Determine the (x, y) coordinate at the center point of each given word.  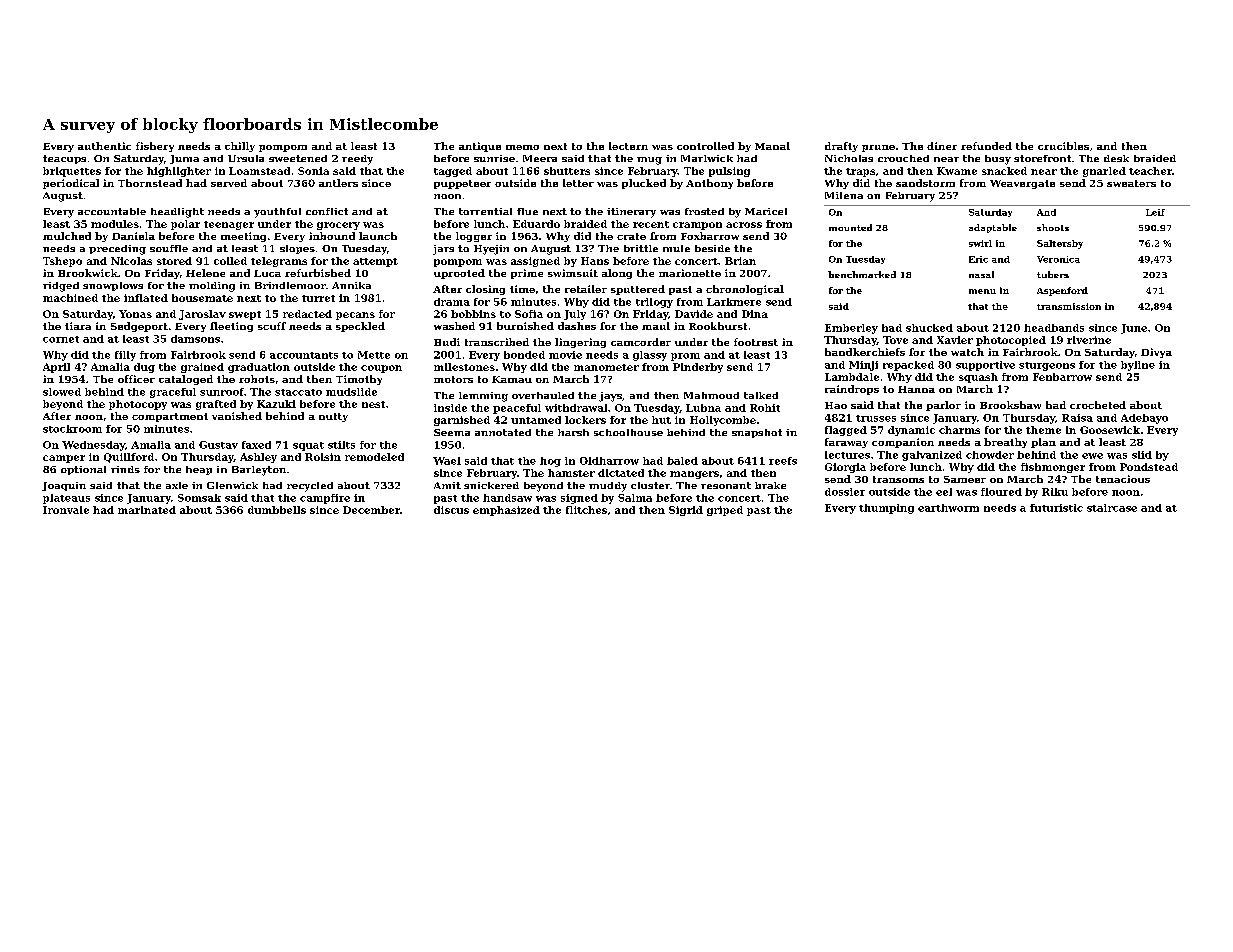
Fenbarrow (1062, 377)
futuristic (1056, 508)
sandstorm (925, 183)
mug (649, 161)
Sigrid (686, 511)
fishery (155, 147)
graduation (259, 368)
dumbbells (277, 510)
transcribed (497, 342)
